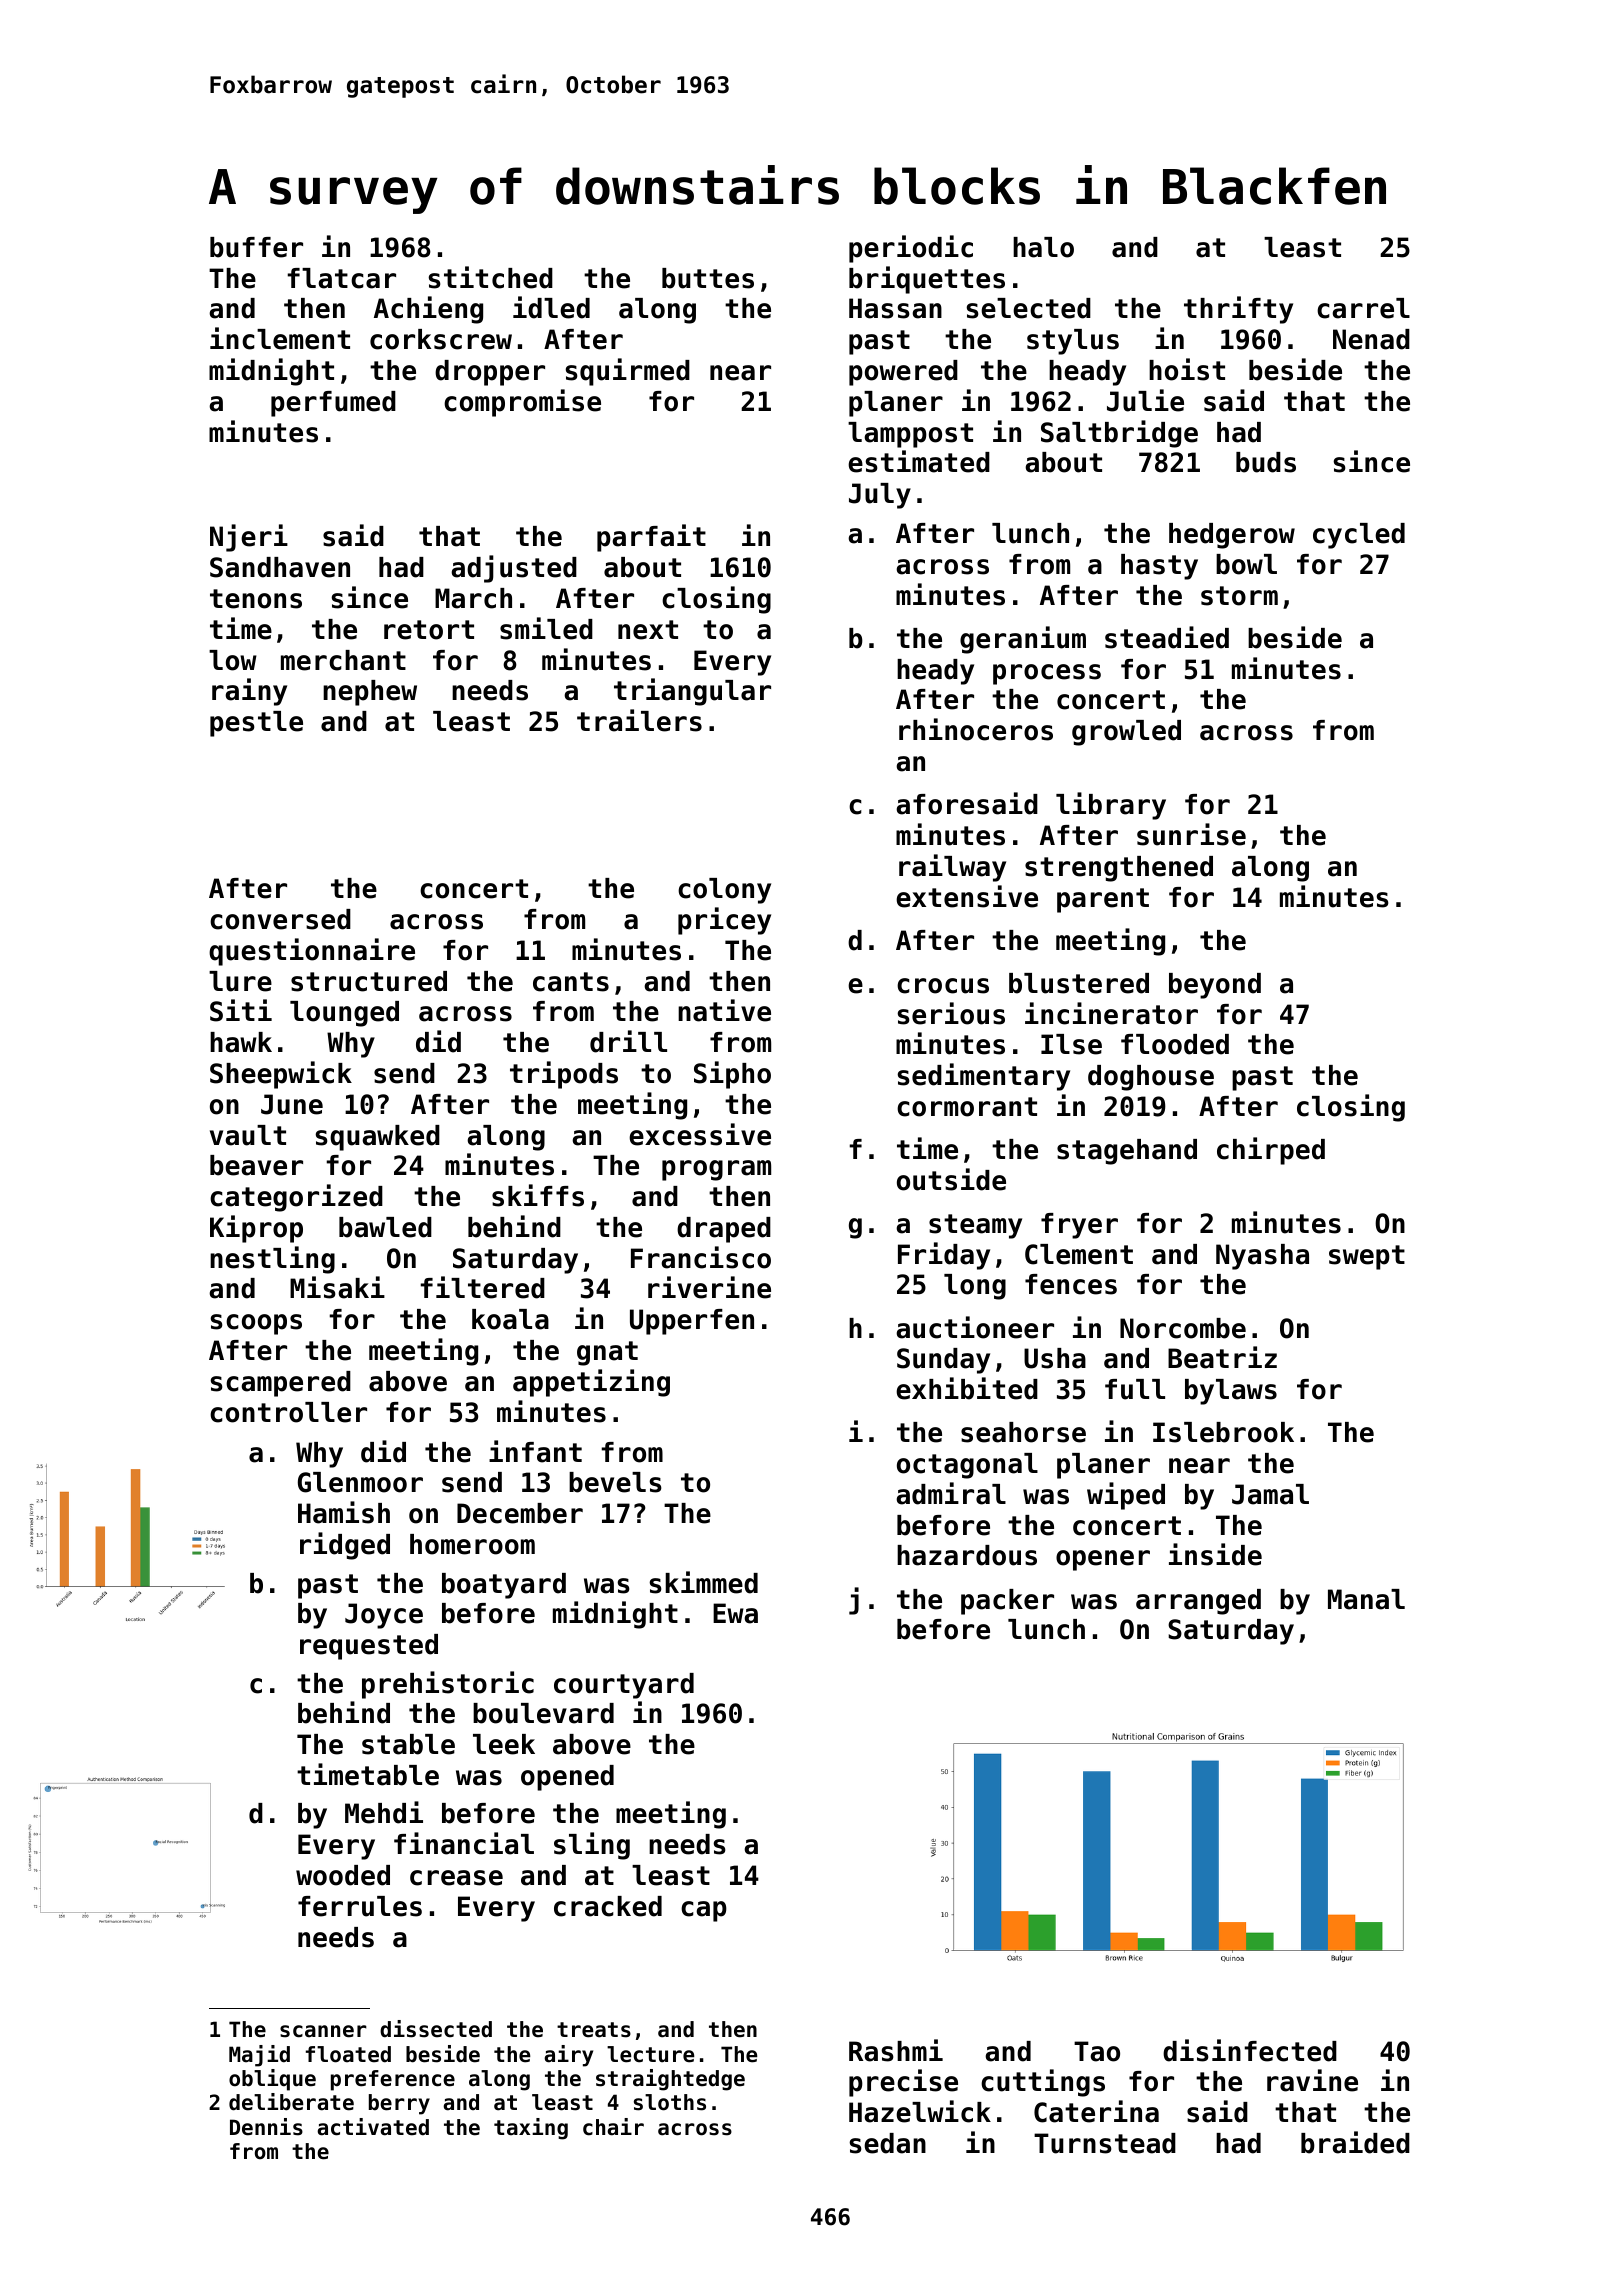 Image resolution: width=1620 pixels, height=2292 pixels. What do you see at coordinates (369, 1647) in the image?
I see `requested` at bounding box center [369, 1647].
